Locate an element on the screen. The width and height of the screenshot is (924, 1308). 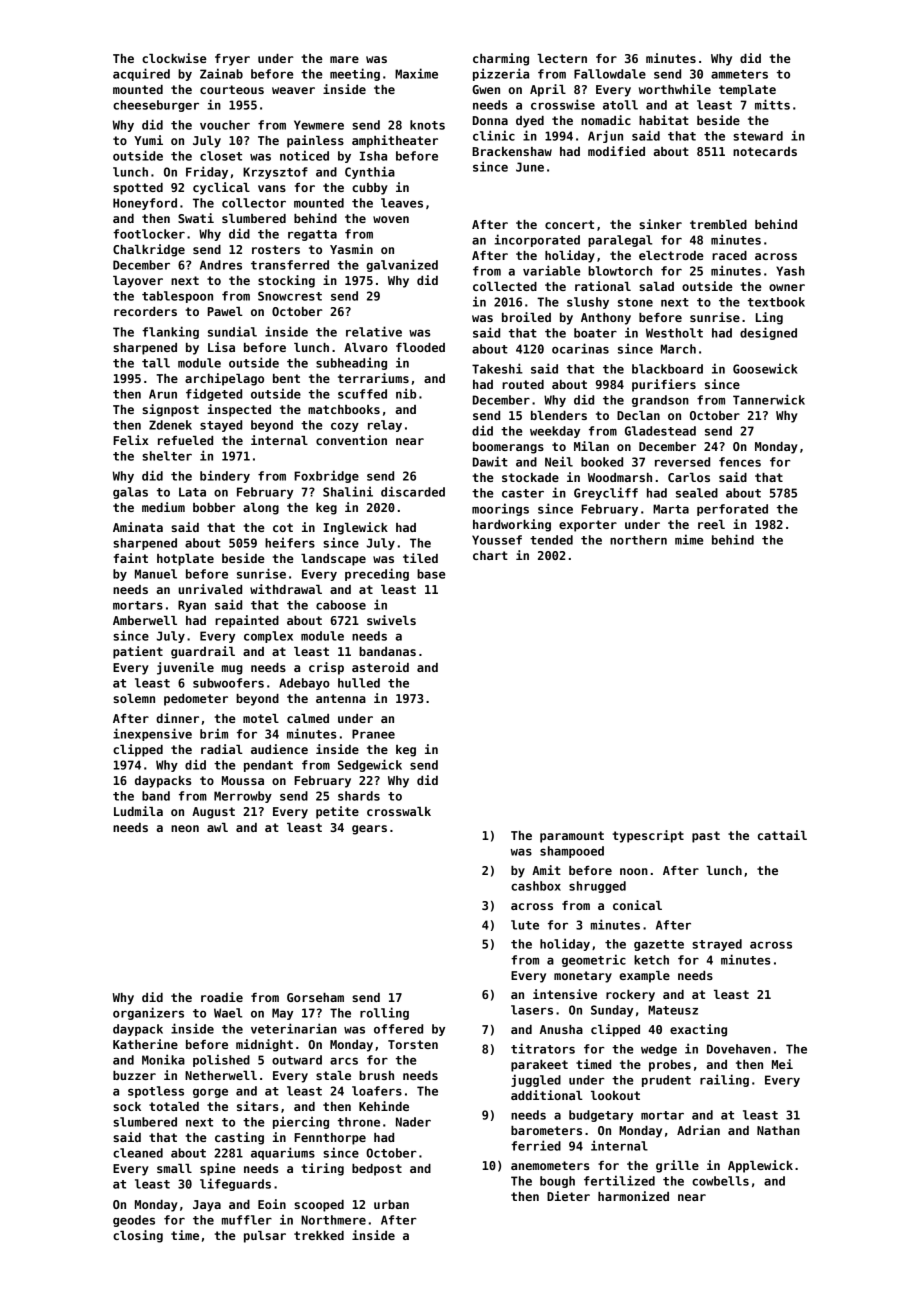
closing is located at coordinates (138, 1236).
